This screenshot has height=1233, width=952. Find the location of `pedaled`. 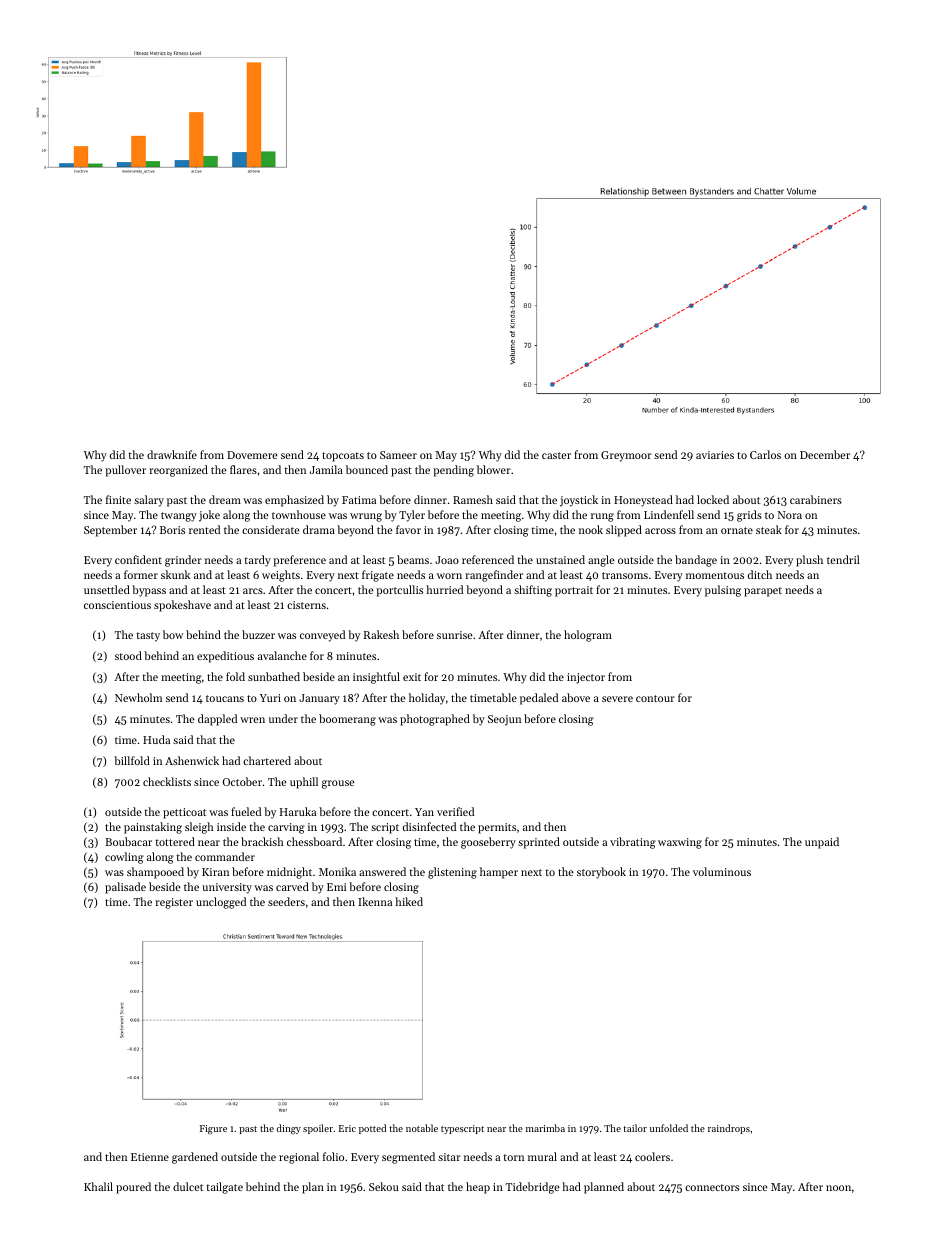

pedaled is located at coordinates (539, 699).
